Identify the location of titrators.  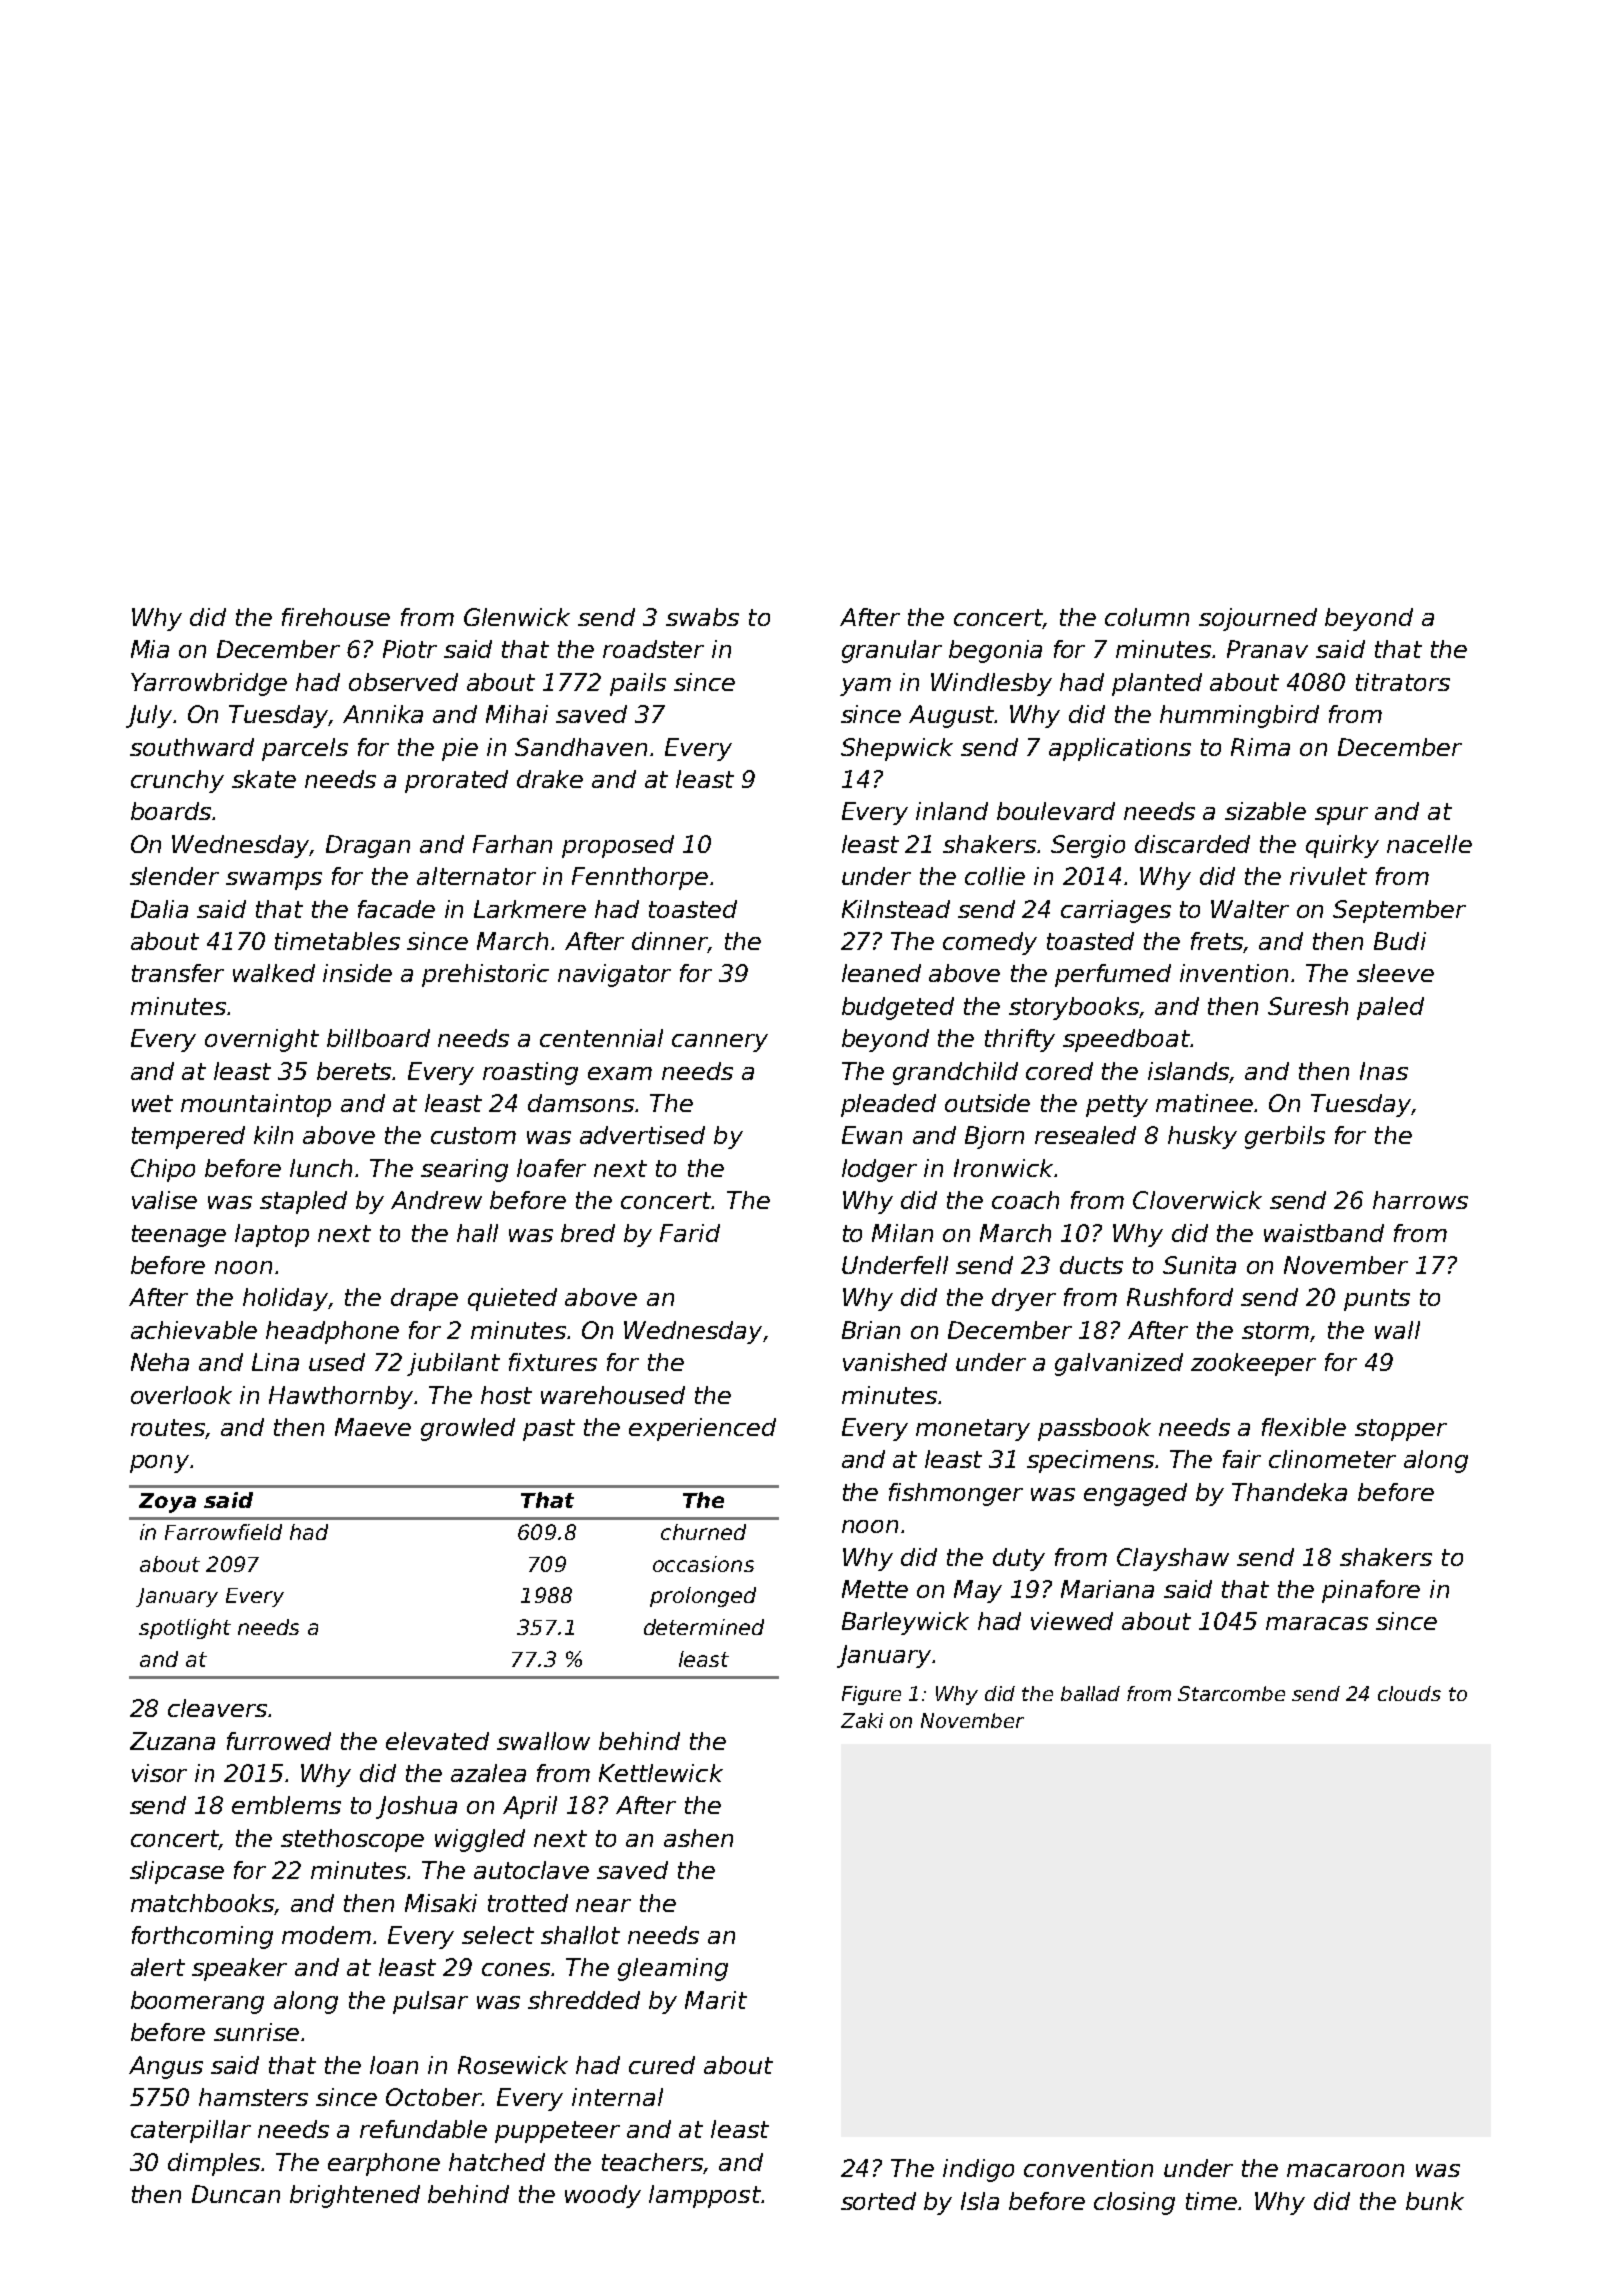
(1403, 682).
